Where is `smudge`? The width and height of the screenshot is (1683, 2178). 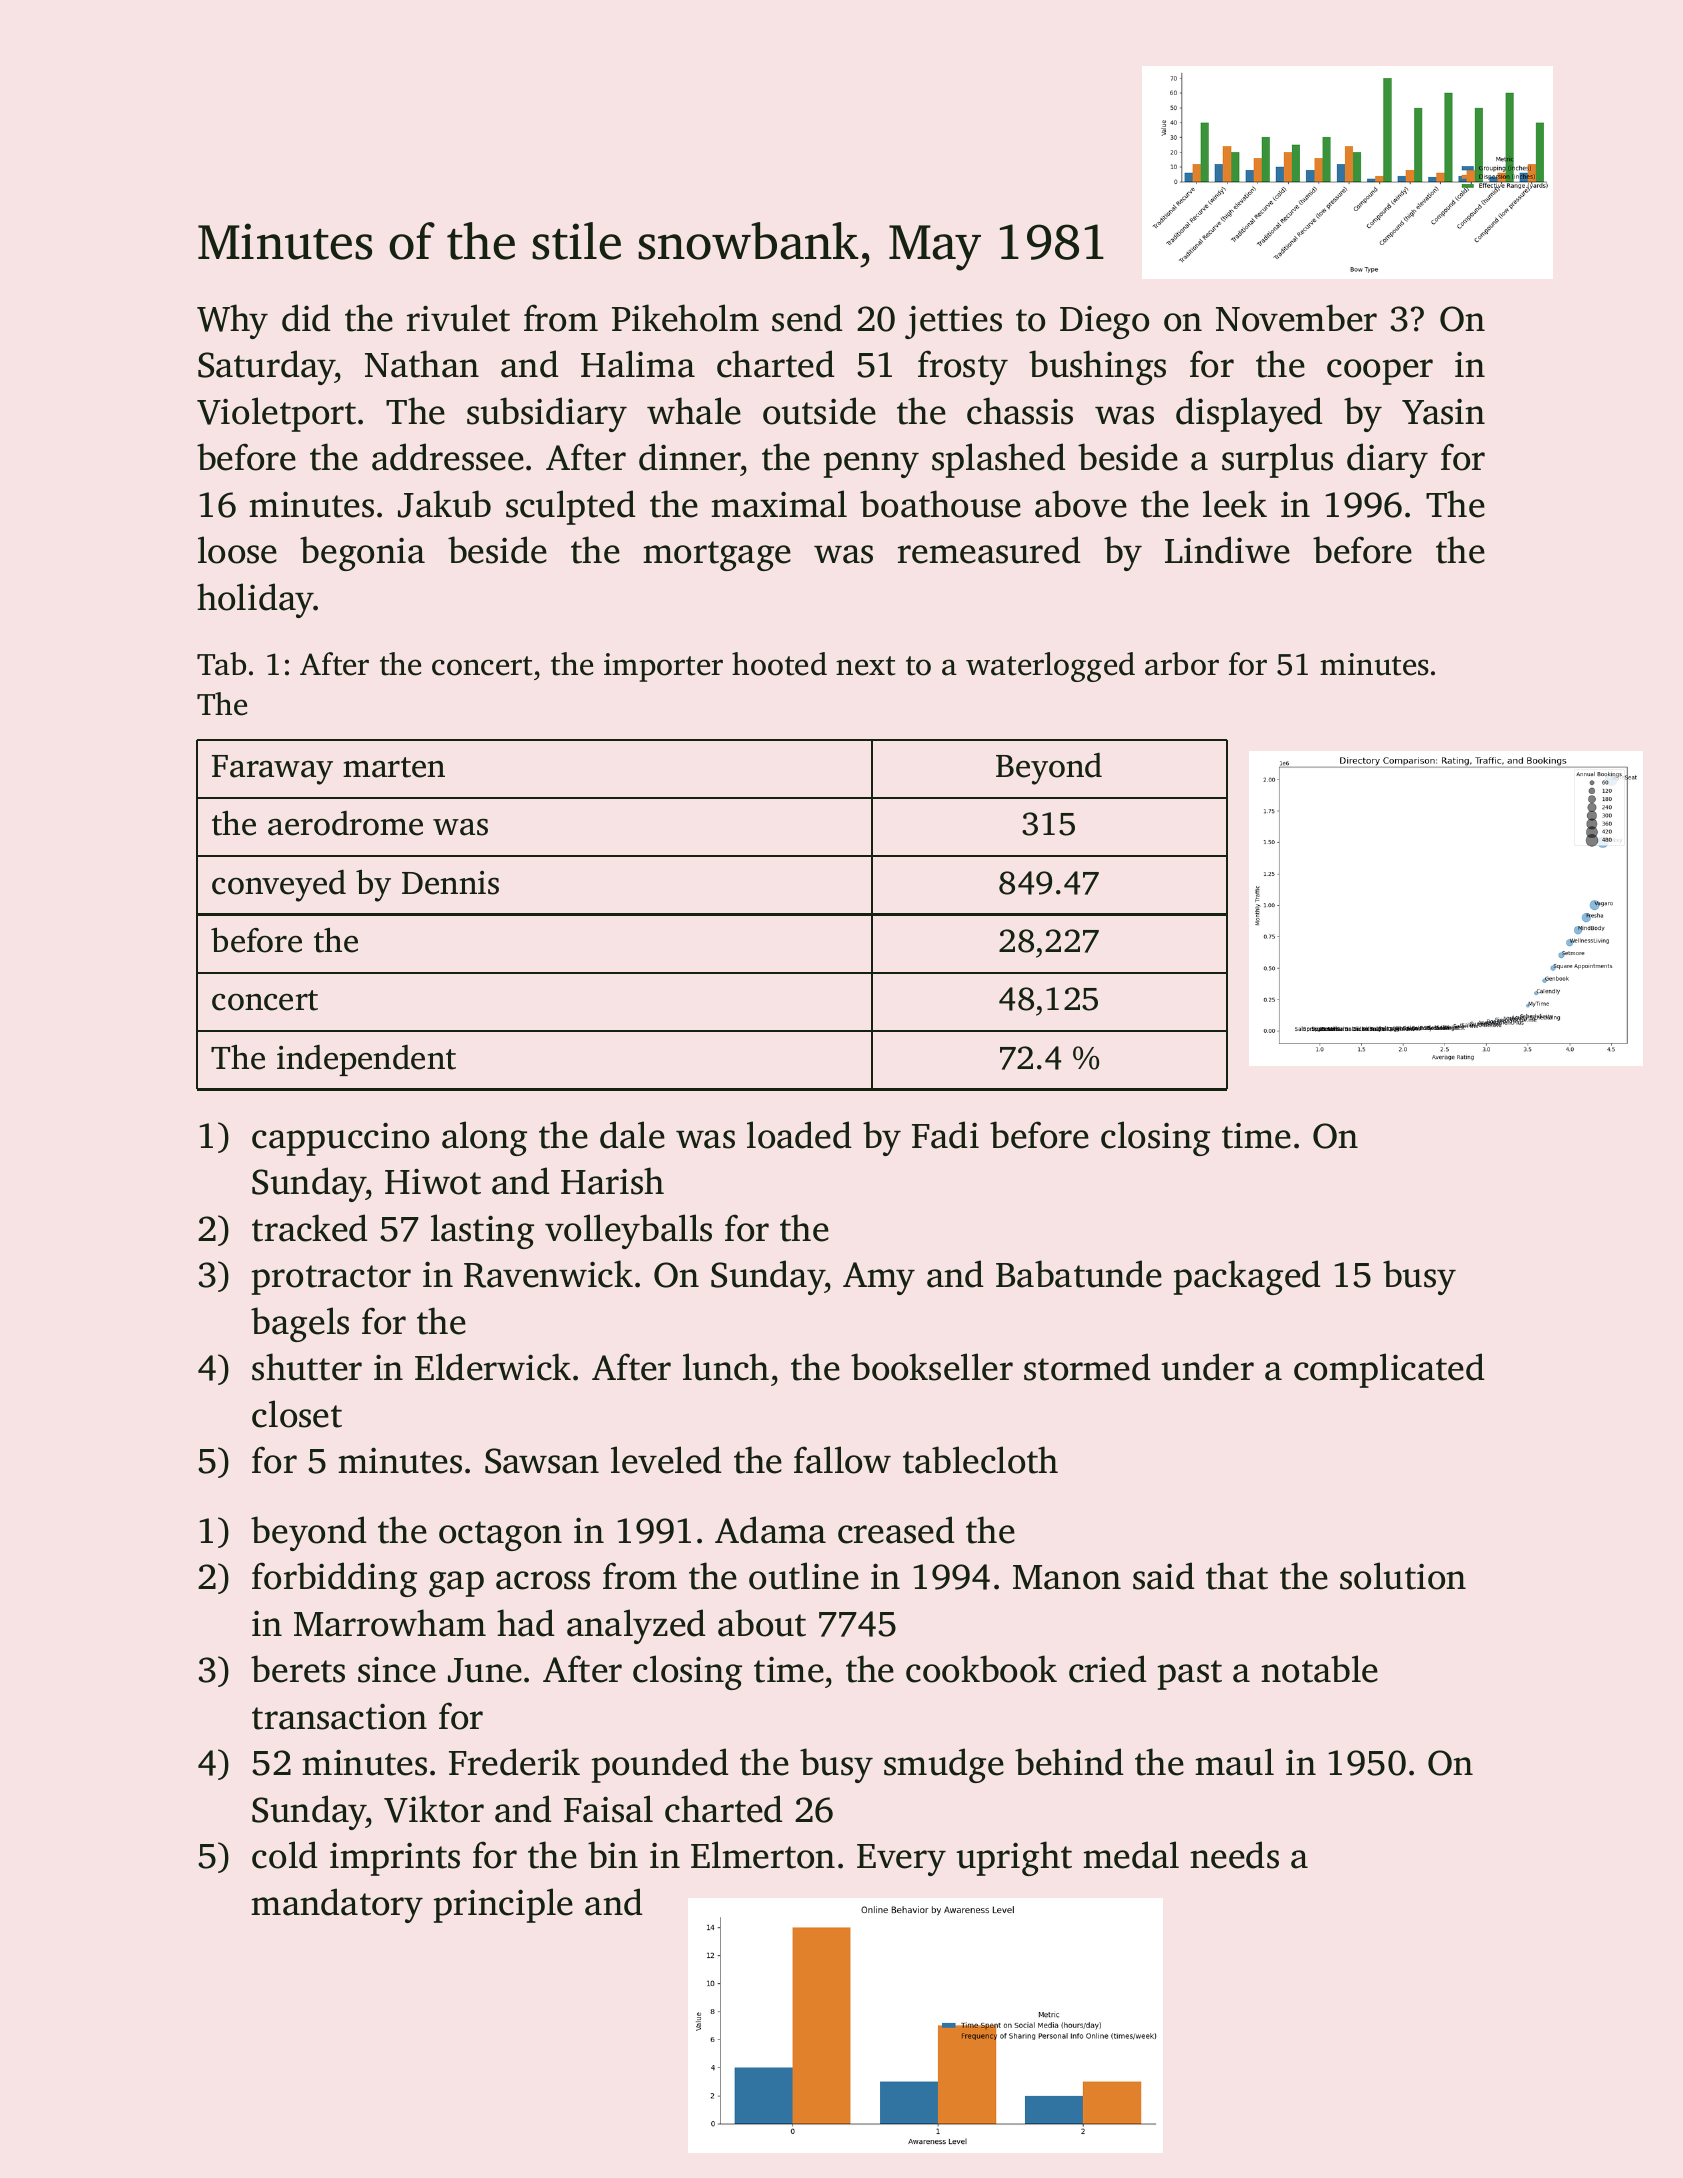
smudge is located at coordinates (944, 1765).
